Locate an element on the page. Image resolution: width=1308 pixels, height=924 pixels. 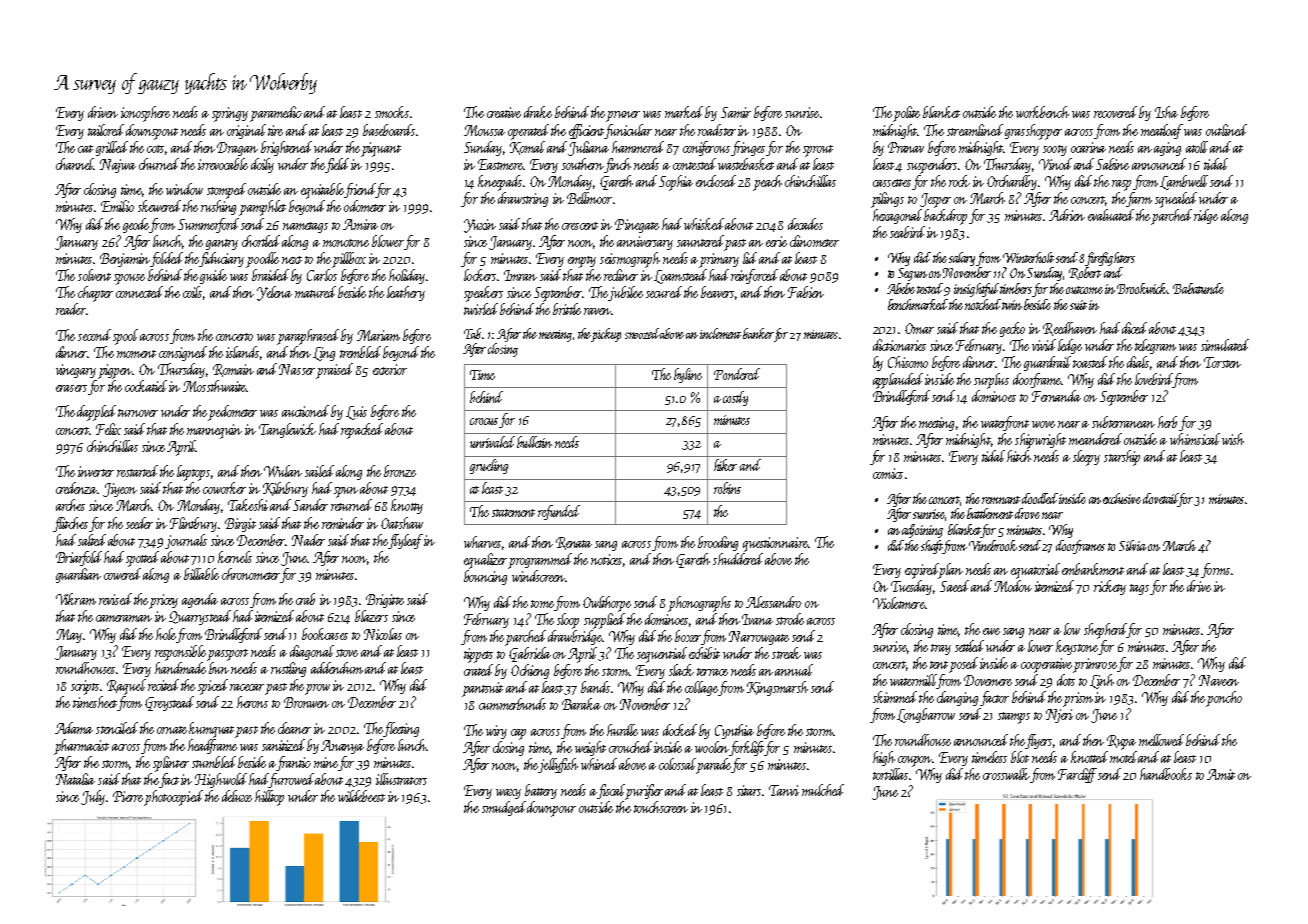
crocus is located at coordinates (484, 421).
